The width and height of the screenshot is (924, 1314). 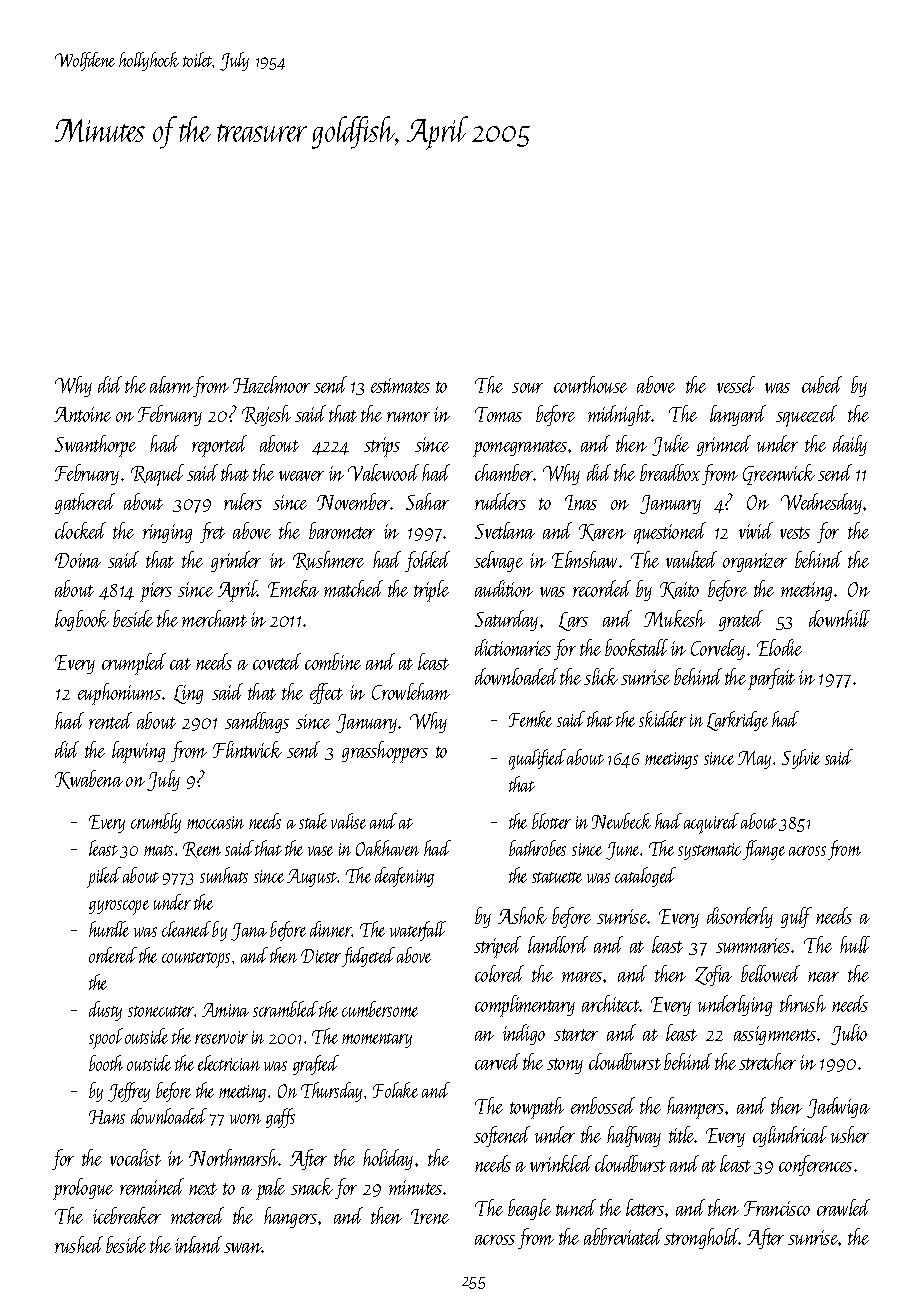 I want to click on alarm, so click(x=171, y=384).
